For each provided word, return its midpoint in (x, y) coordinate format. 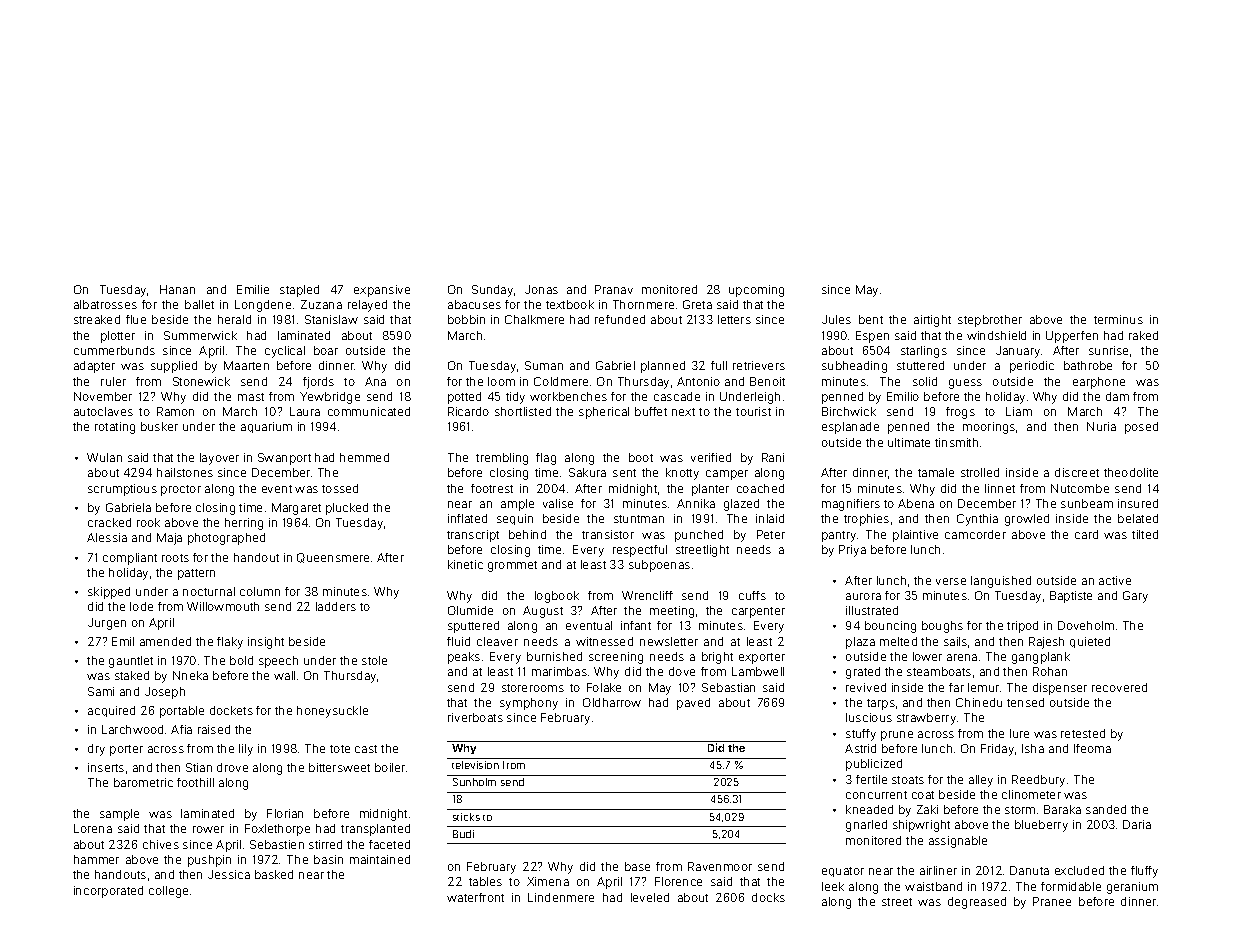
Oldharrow (612, 702)
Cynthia (977, 520)
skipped (109, 593)
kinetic (465, 564)
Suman (544, 365)
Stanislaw (331, 319)
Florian (285, 813)
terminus (1118, 319)
